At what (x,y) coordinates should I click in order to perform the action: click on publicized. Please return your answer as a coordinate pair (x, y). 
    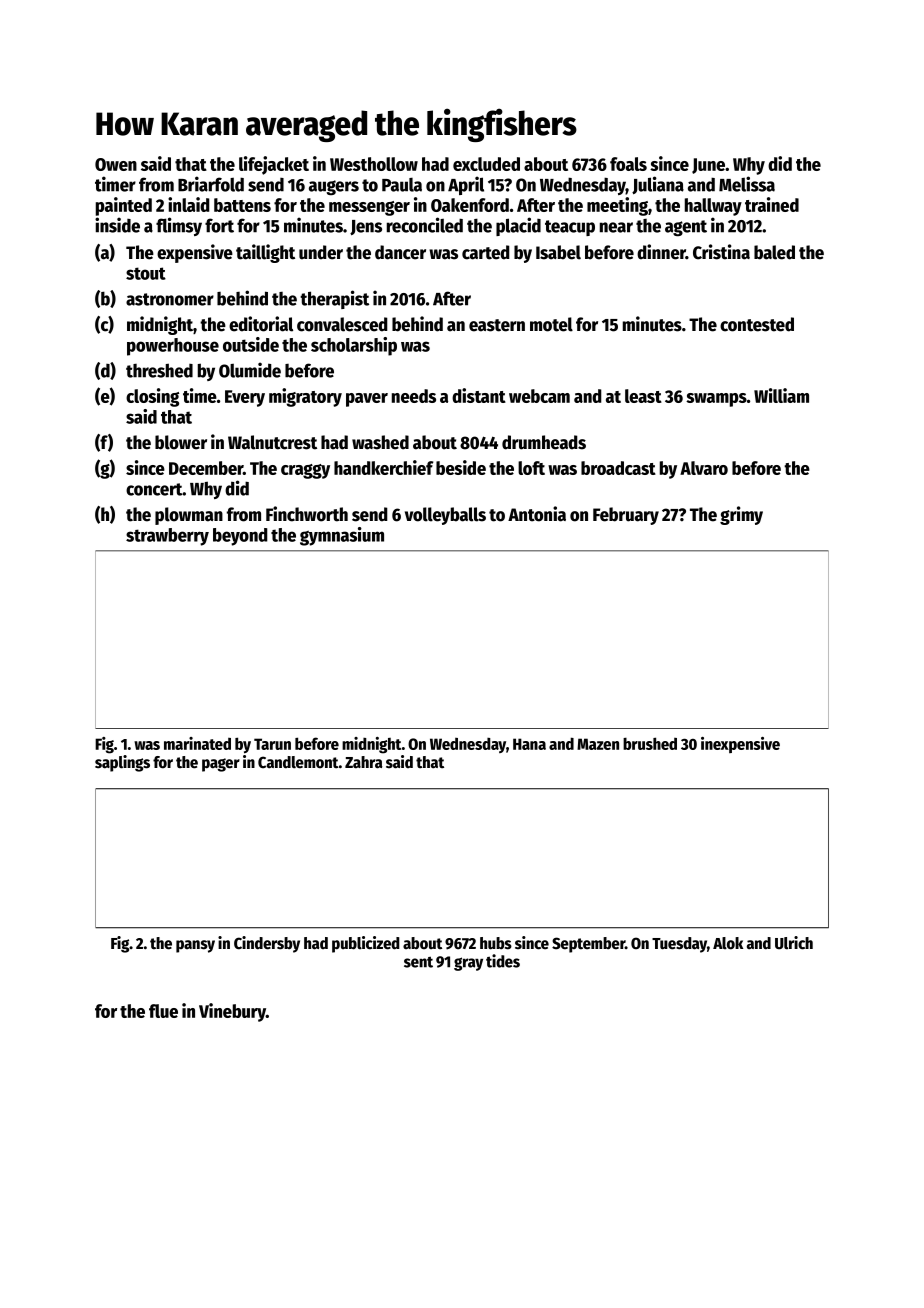
    Looking at the image, I should click on (366, 944).
